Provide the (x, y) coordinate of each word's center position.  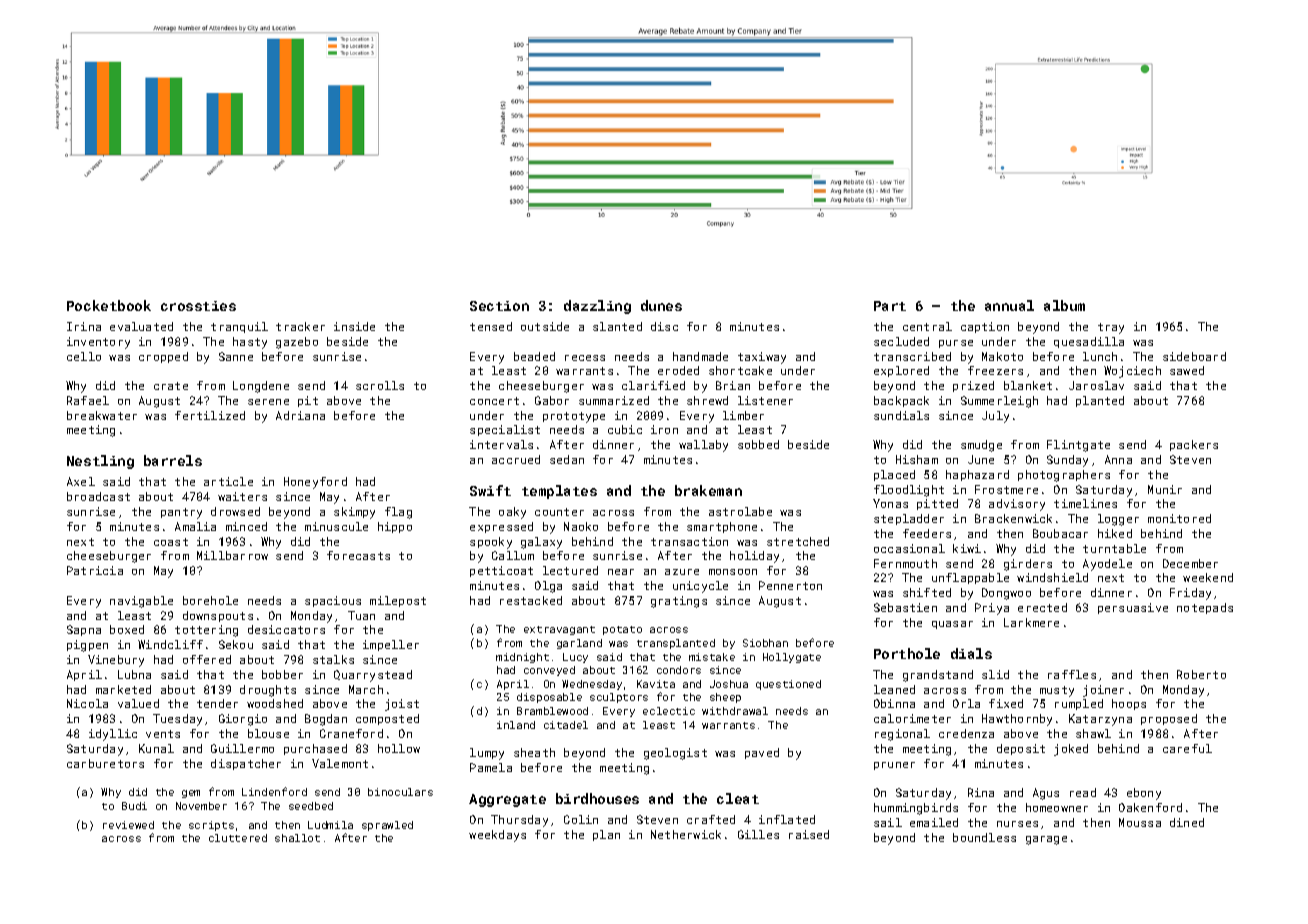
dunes (661, 305)
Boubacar (1060, 533)
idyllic (113, 735)
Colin (581, 819)
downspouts (218, 616)
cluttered (238, 838)
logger (1118, 520)
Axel (81, 481)
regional (902, 735)
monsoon (733, 572)
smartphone (722, 527)
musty (1057, 691)
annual (1009, 305)
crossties (198, 306)
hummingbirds (916, 809)
